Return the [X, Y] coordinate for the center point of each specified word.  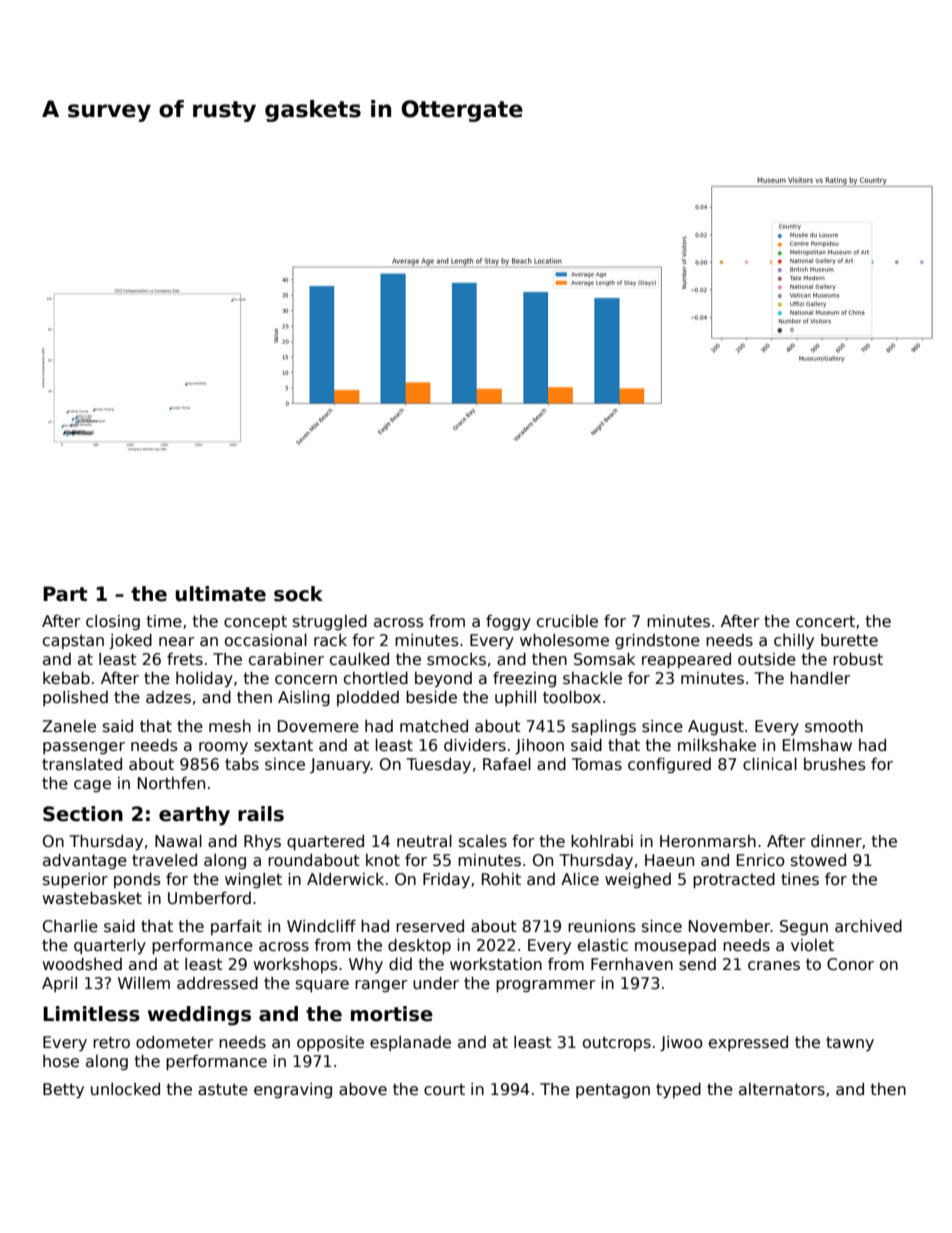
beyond [443, 679]
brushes [835, 764]
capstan [73, 642]
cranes [774, 966]
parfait [236, 927]
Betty [63, 1091]
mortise [392, 1014]
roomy [223, 748]
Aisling [304, 698]
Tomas [597, 764]
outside [767, 659]
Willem [144, 983]
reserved [430, 926]
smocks [456, 659]
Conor [850, 964]
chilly [794, 642]
